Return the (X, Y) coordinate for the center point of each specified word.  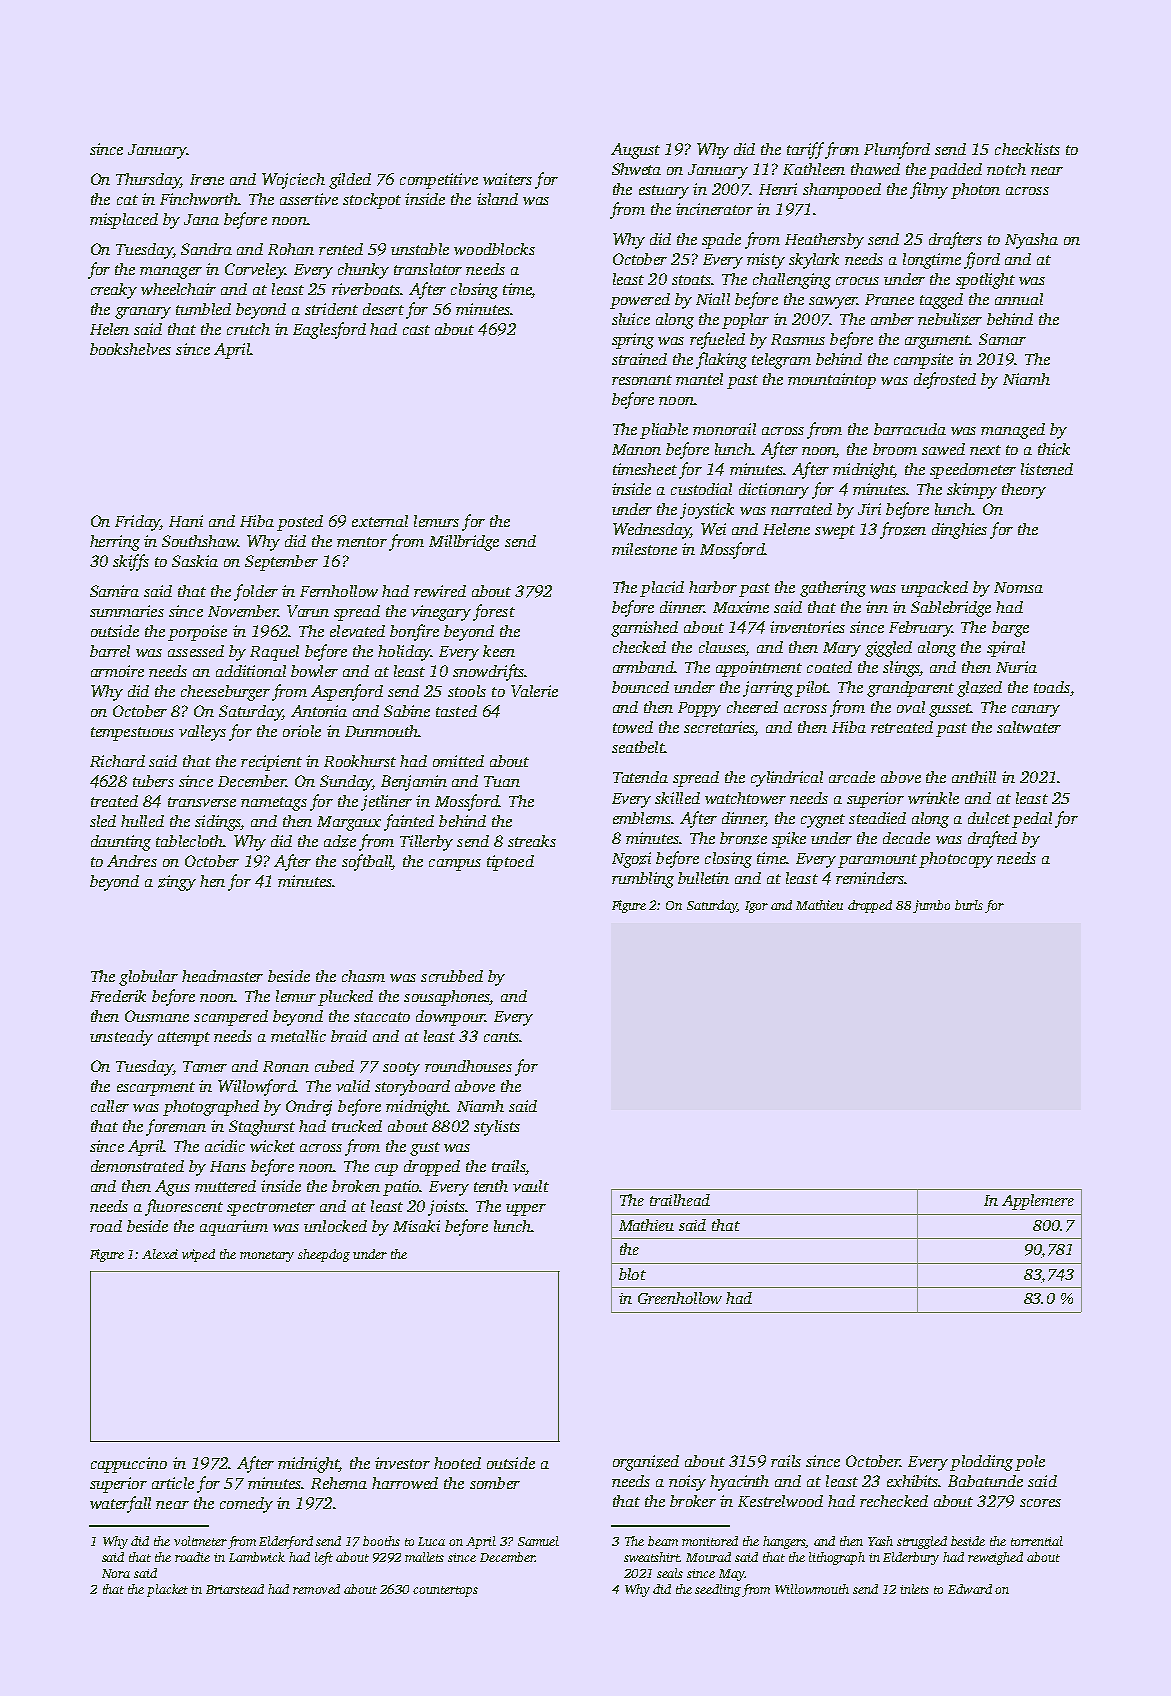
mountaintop (832, 381)
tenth (491, 1186)
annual (1019, 299)
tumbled (203, 309)
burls (969, 905)
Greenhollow (680, 1298)
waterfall (120, 1504)
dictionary (774, 491)
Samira (114, 591)
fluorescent (184, 1207)
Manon (636, 449)
